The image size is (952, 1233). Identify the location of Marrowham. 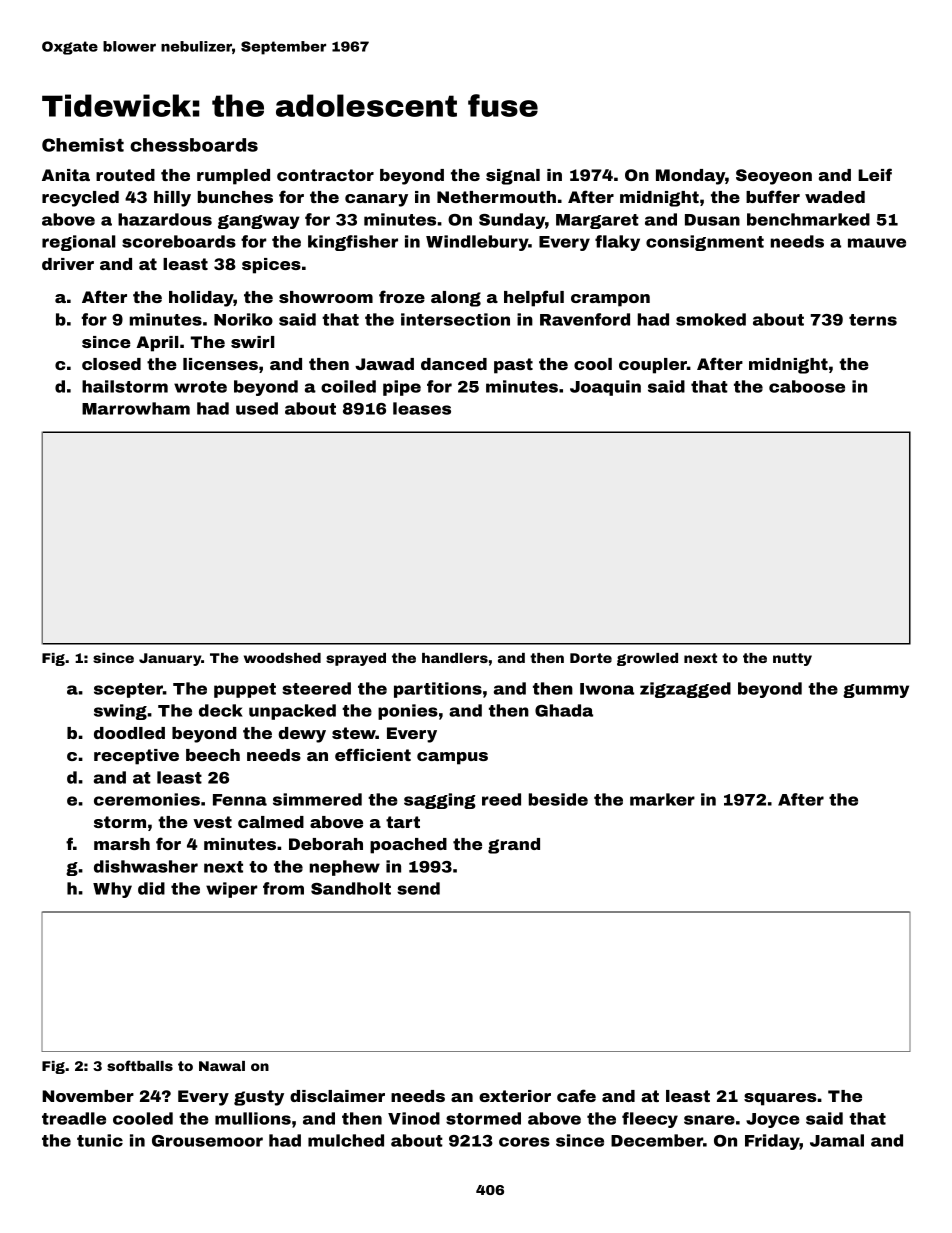
(136, 408).
